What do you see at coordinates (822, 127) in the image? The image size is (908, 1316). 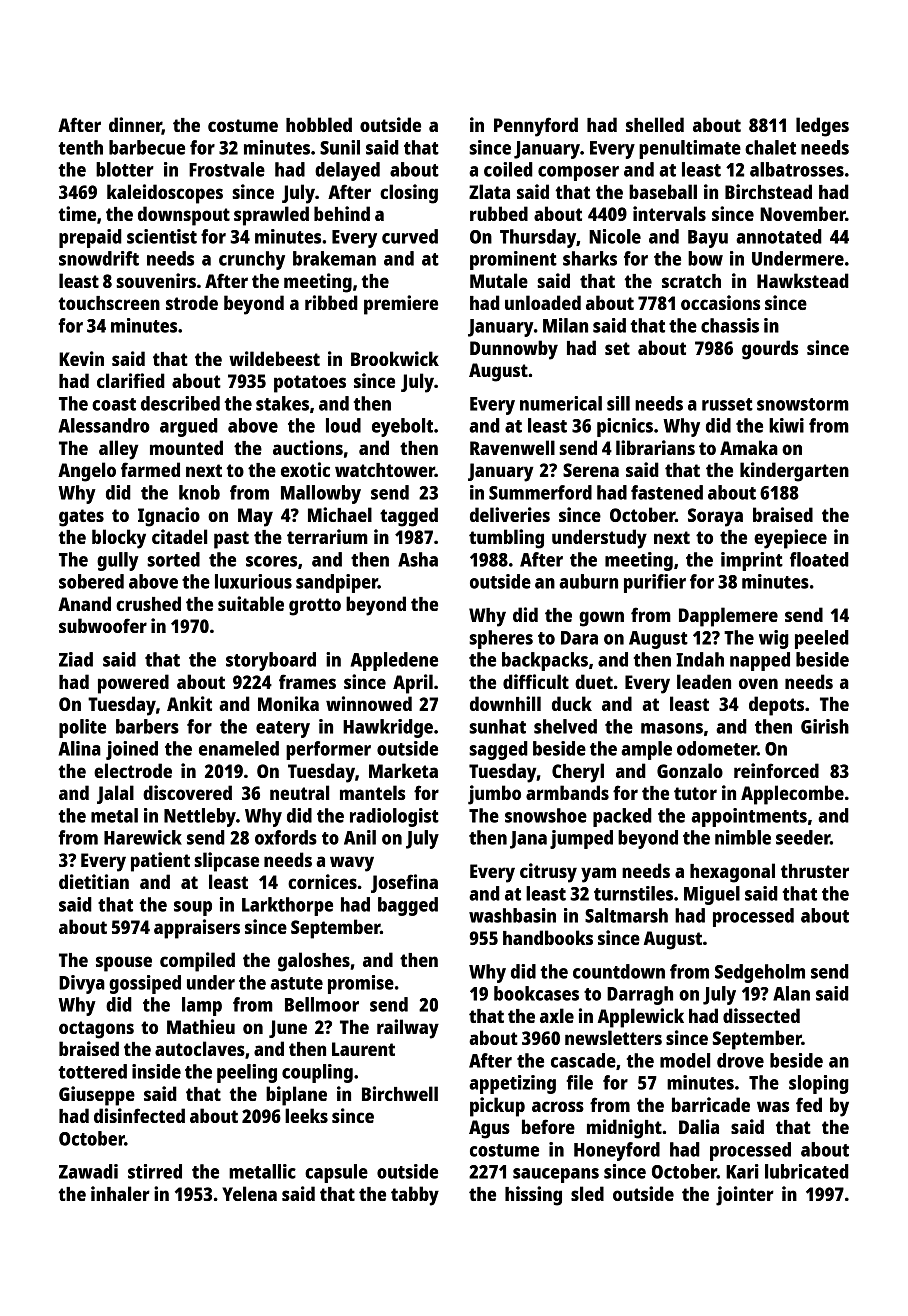 I see `ledges` at bounding box center [822, 127].
